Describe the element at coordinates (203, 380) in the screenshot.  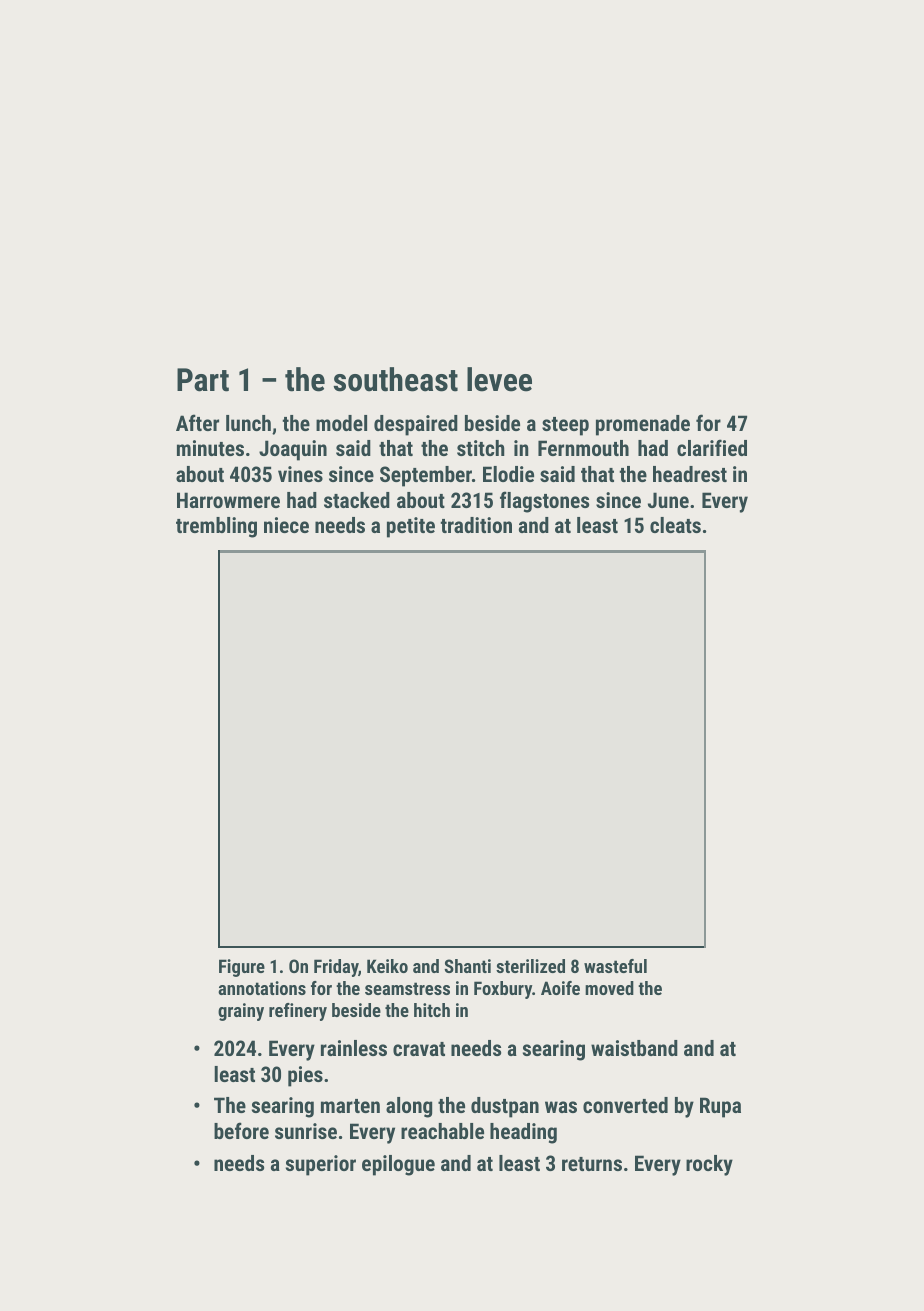
I see `Part` at that location.
